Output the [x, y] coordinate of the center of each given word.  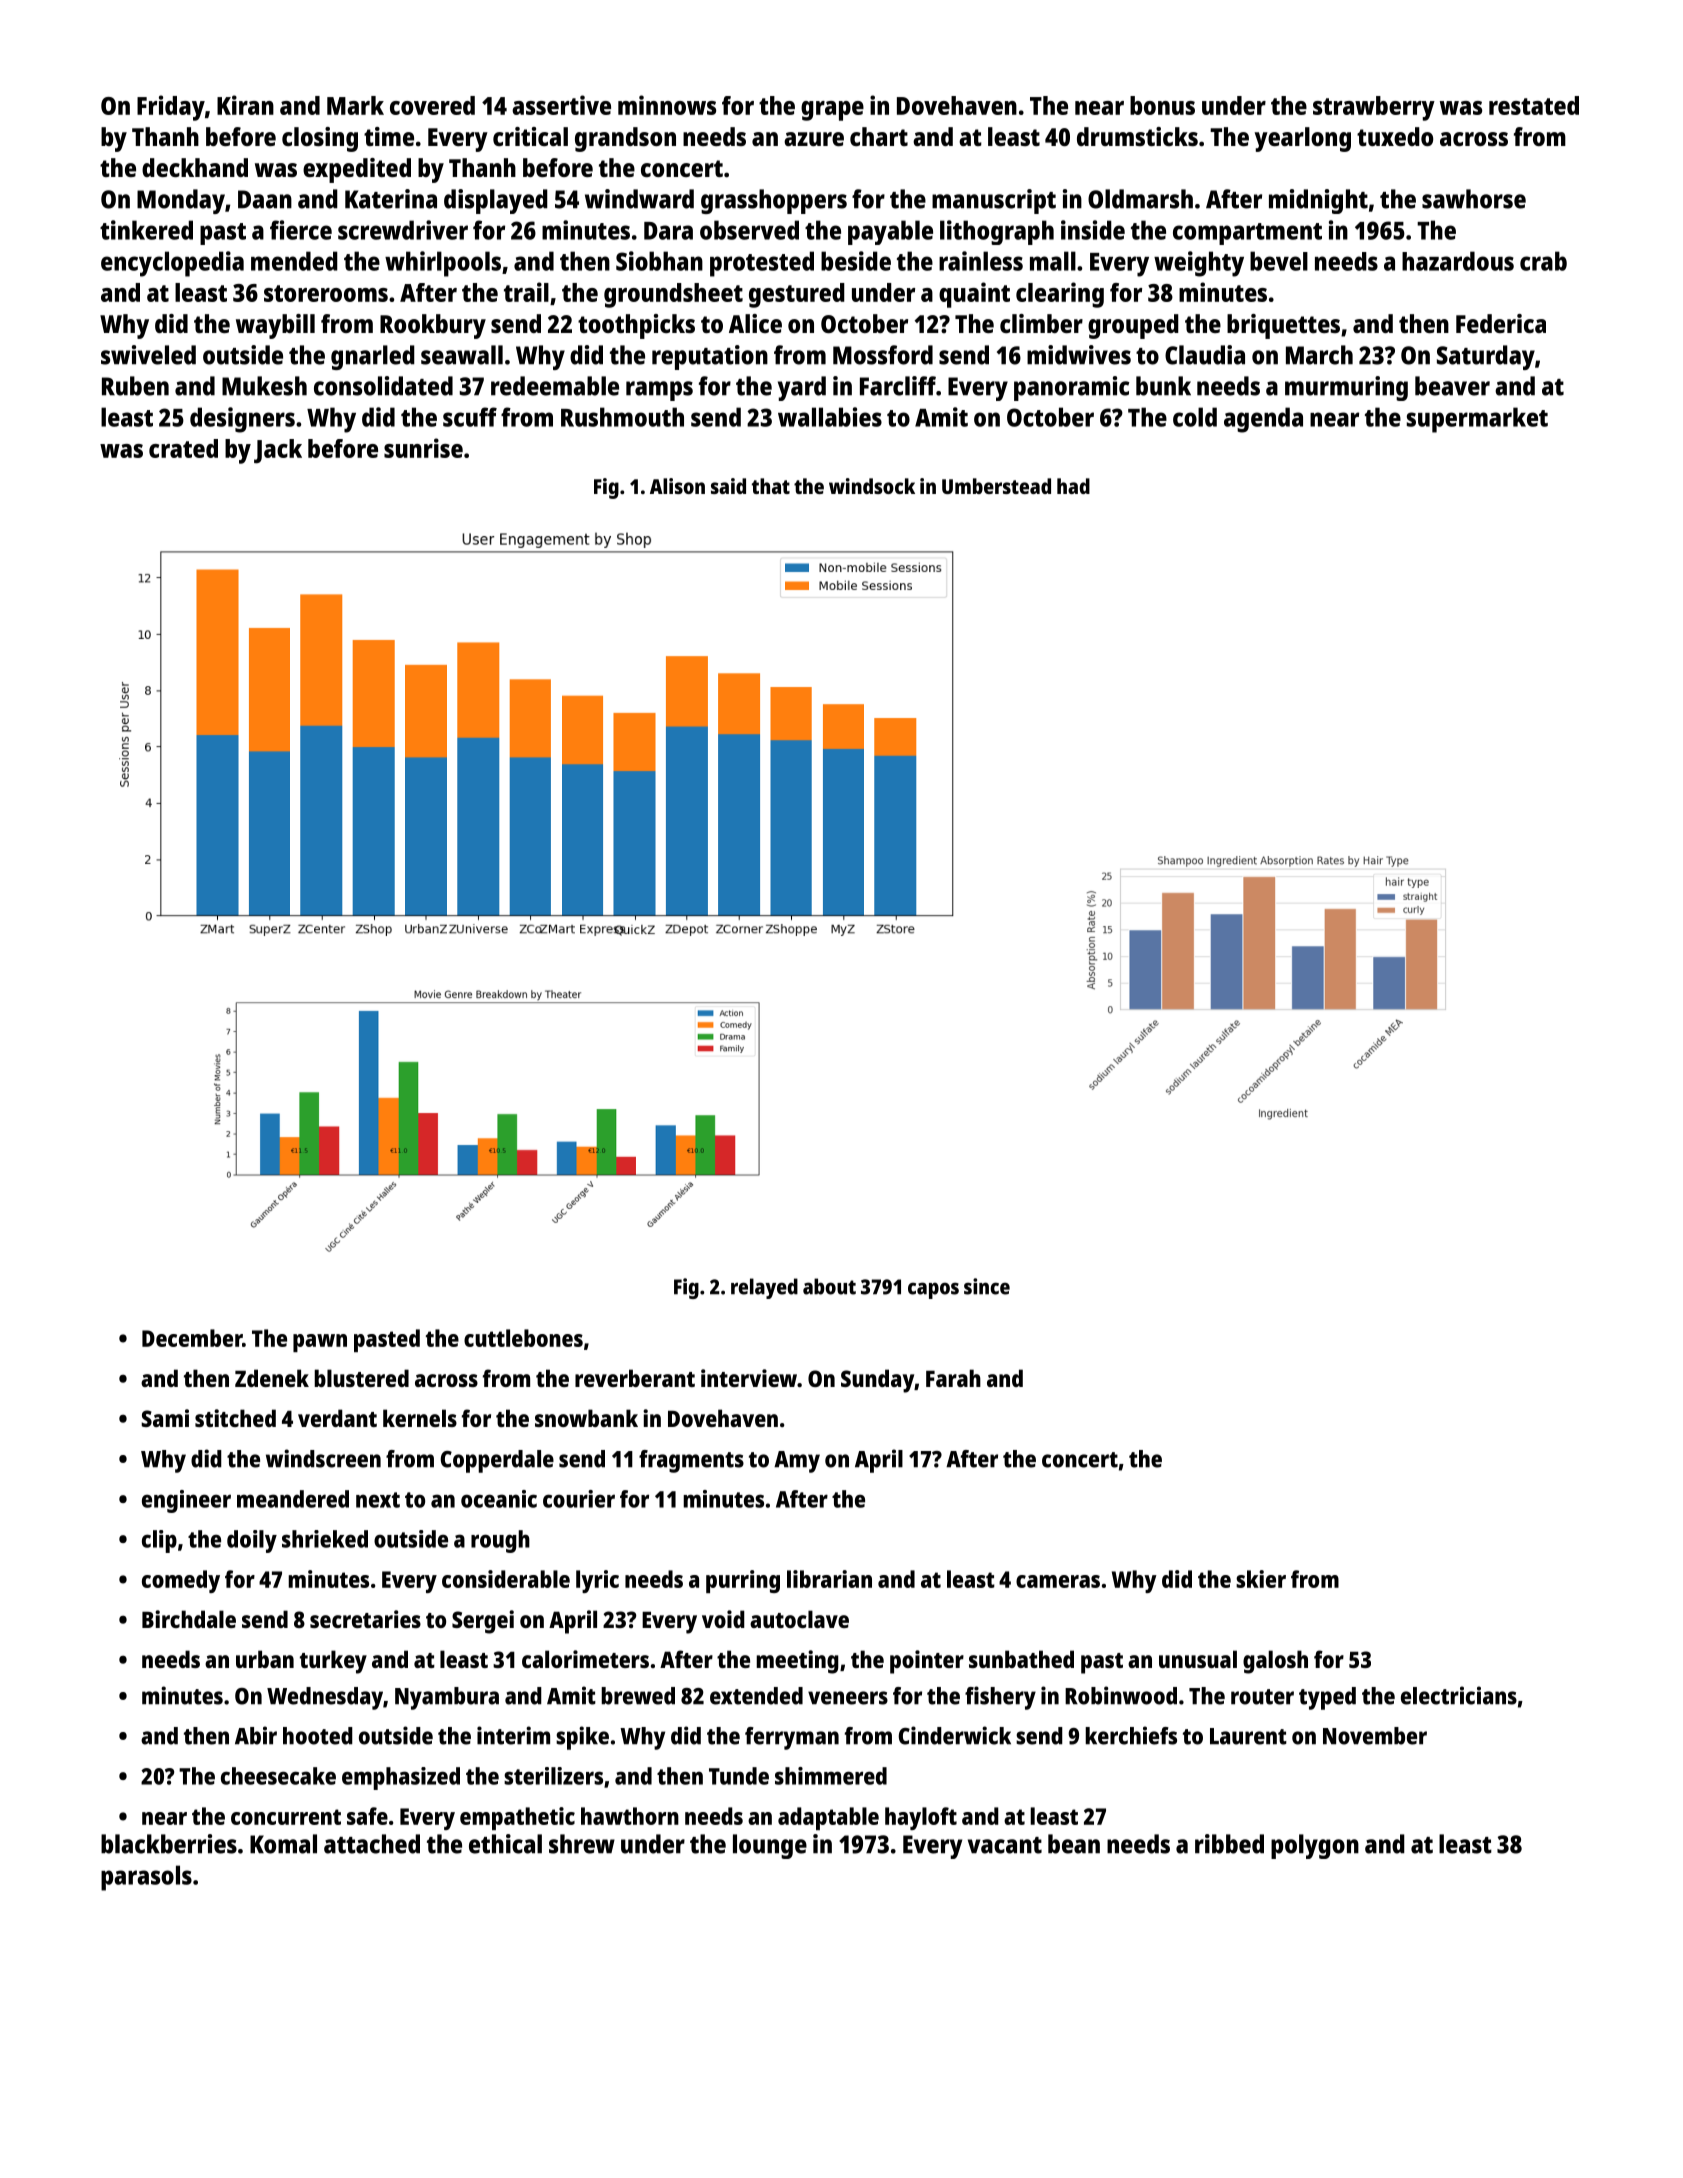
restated [1534, 105]
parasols [146, 1878]
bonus [1162, 105]
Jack [278, 451]
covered [432, 105]
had [1073, 486]
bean [1074, 1844]
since [987, 1286]
